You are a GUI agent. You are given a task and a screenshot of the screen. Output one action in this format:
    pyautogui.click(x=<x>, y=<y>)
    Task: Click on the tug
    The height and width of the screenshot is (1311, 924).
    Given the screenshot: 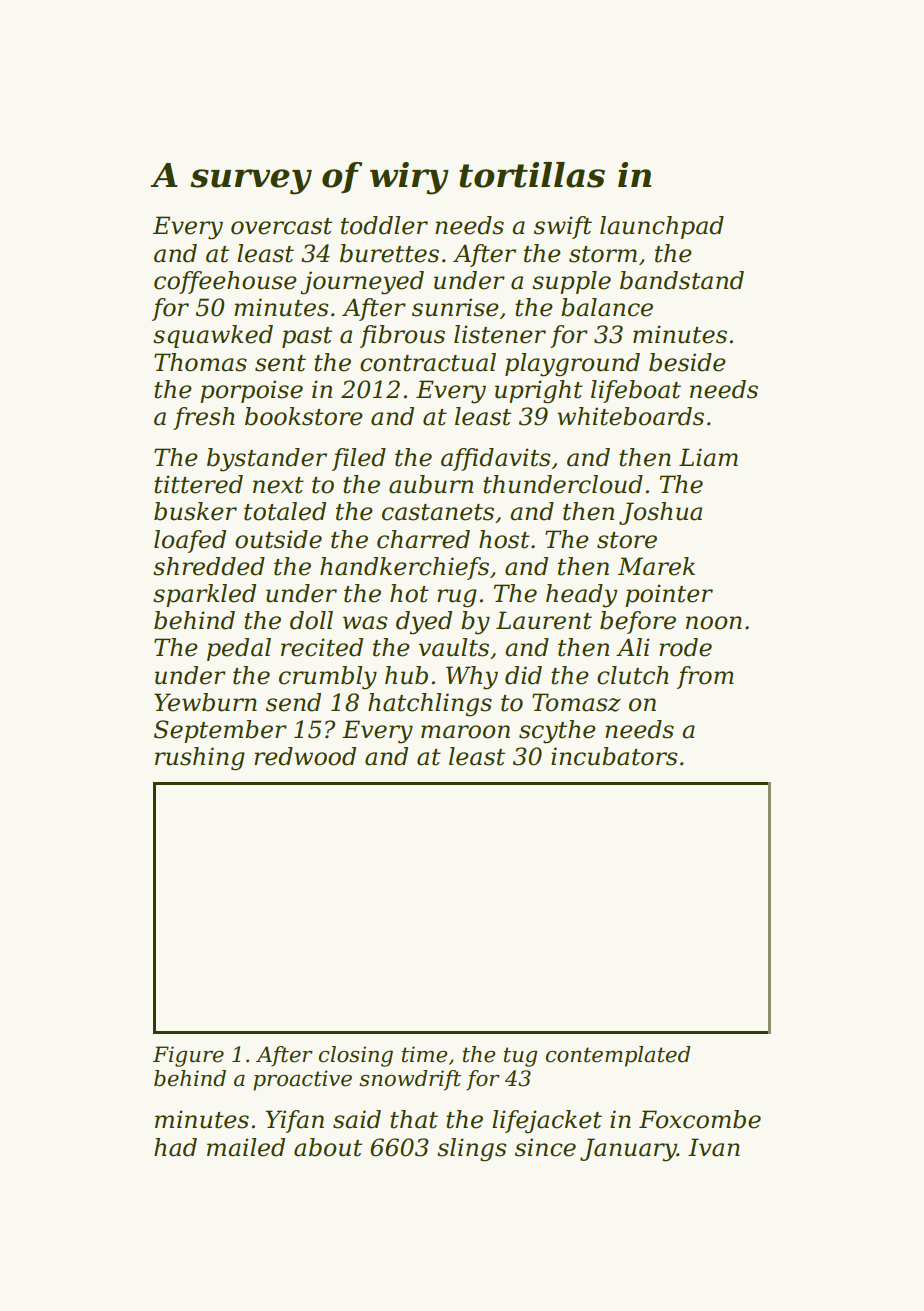 What is the action you would take?
    pyautogui.click(x=520, y=1057)
